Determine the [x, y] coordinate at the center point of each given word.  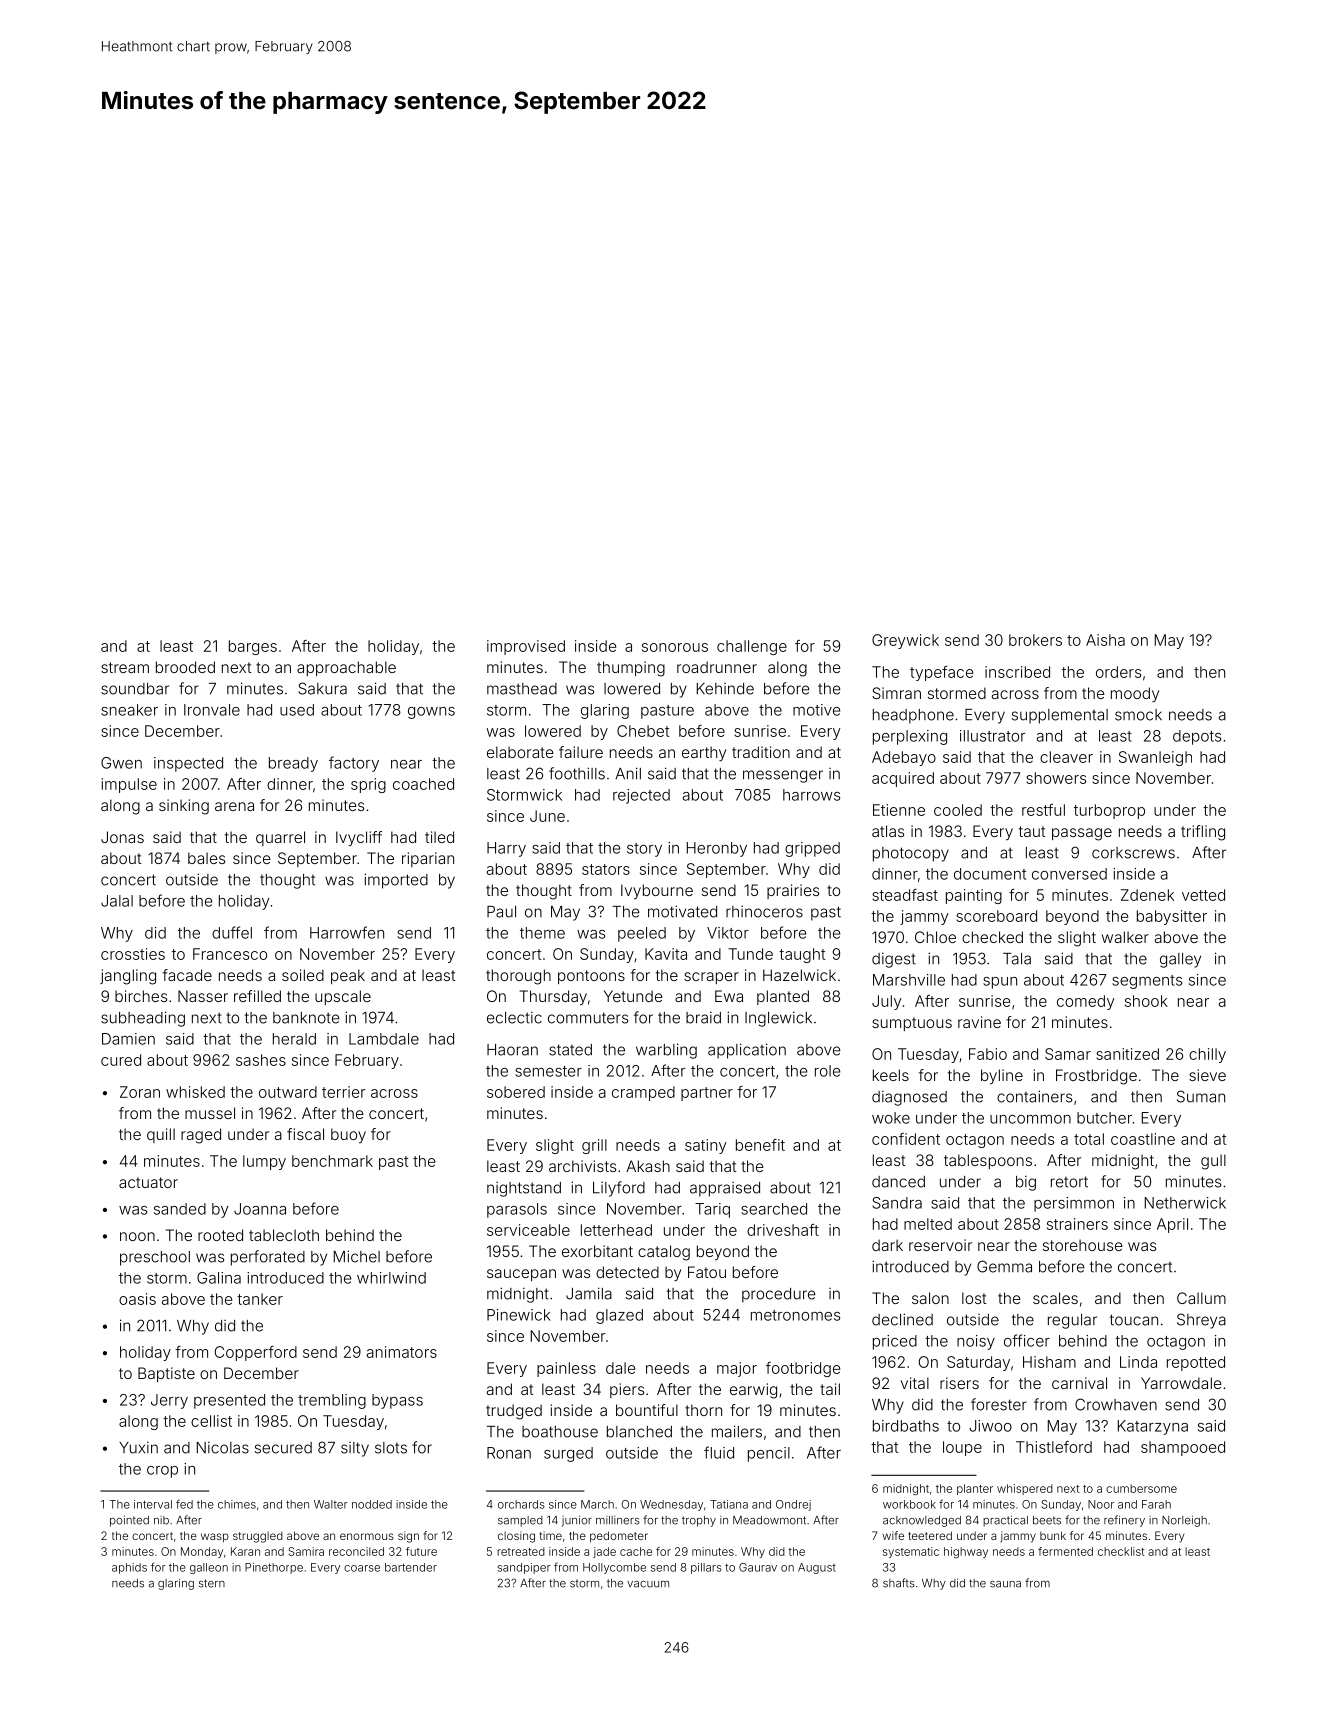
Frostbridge [1096, 1077]
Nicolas [223, 1448]
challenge [752, 647]
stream [125, 667]
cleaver [1066, 757]
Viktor [728, 933]
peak [348, 976]
